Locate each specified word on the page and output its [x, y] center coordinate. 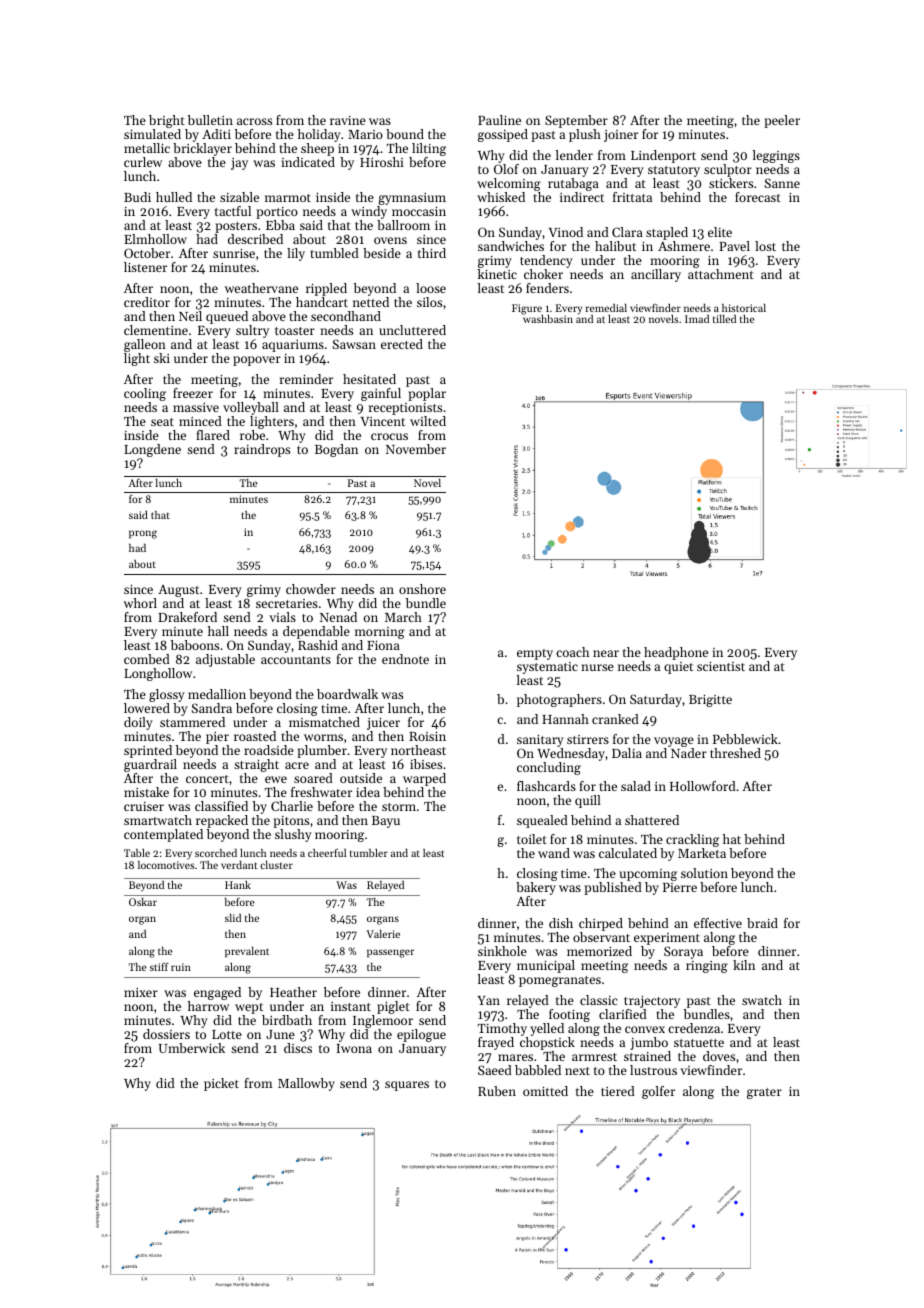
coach [572, 652]
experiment [667, 939]
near [606, 653]
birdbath [287, 1020]
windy [369, 212]
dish [561, 923]
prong [143, 534]
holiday [319, 135]
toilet [532, 839]
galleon [145, 345]
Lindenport [663, 156]
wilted [428, 421]
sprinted [148, 751]
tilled [724, 319]
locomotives [166, 865]
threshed [735, 753]
